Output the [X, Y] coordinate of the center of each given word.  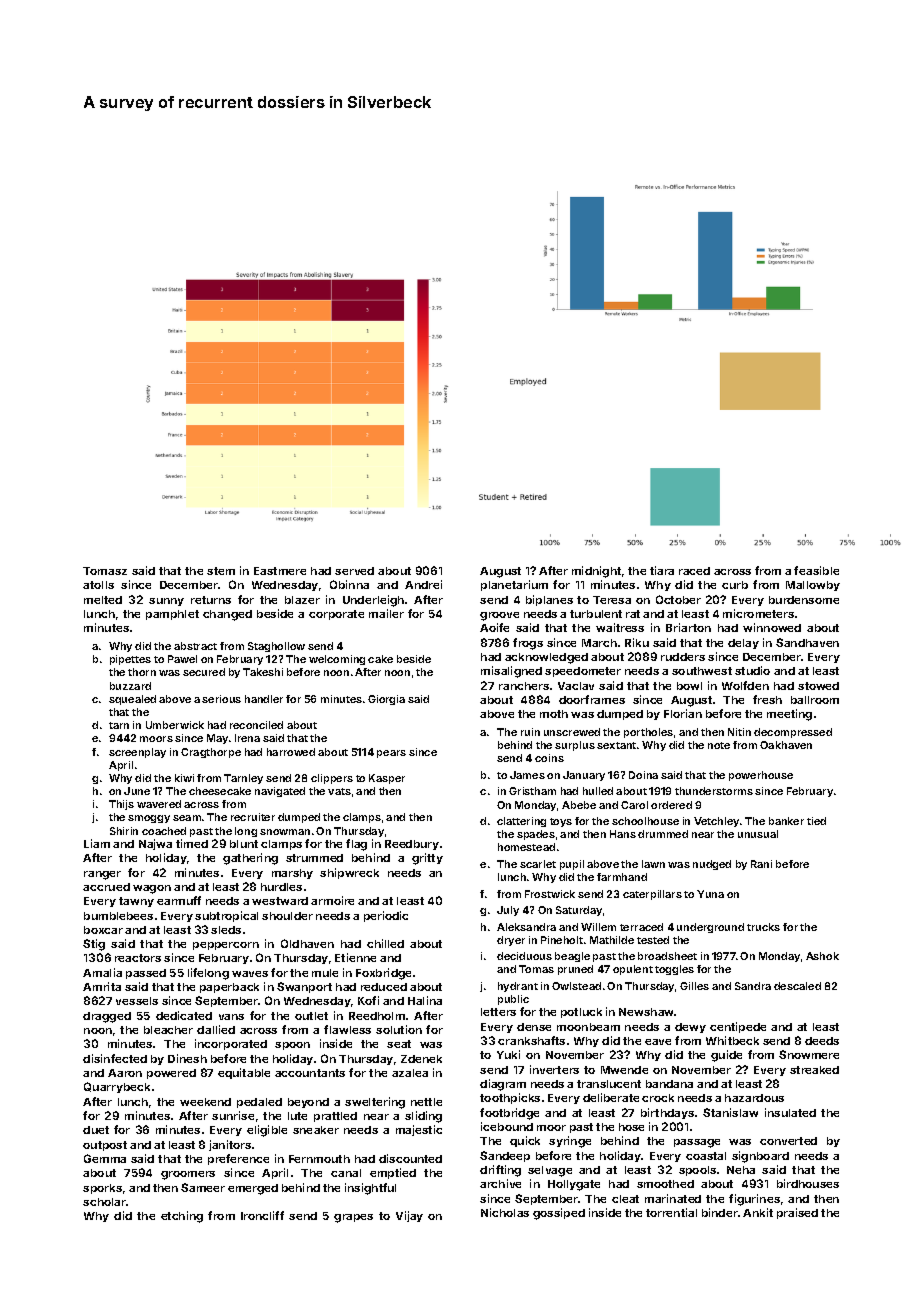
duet [96, 1130]
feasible [816, 570]
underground [710, 928]
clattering [521, 822]
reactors [138, 958]
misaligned [511, 672]
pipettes [130, 660]
